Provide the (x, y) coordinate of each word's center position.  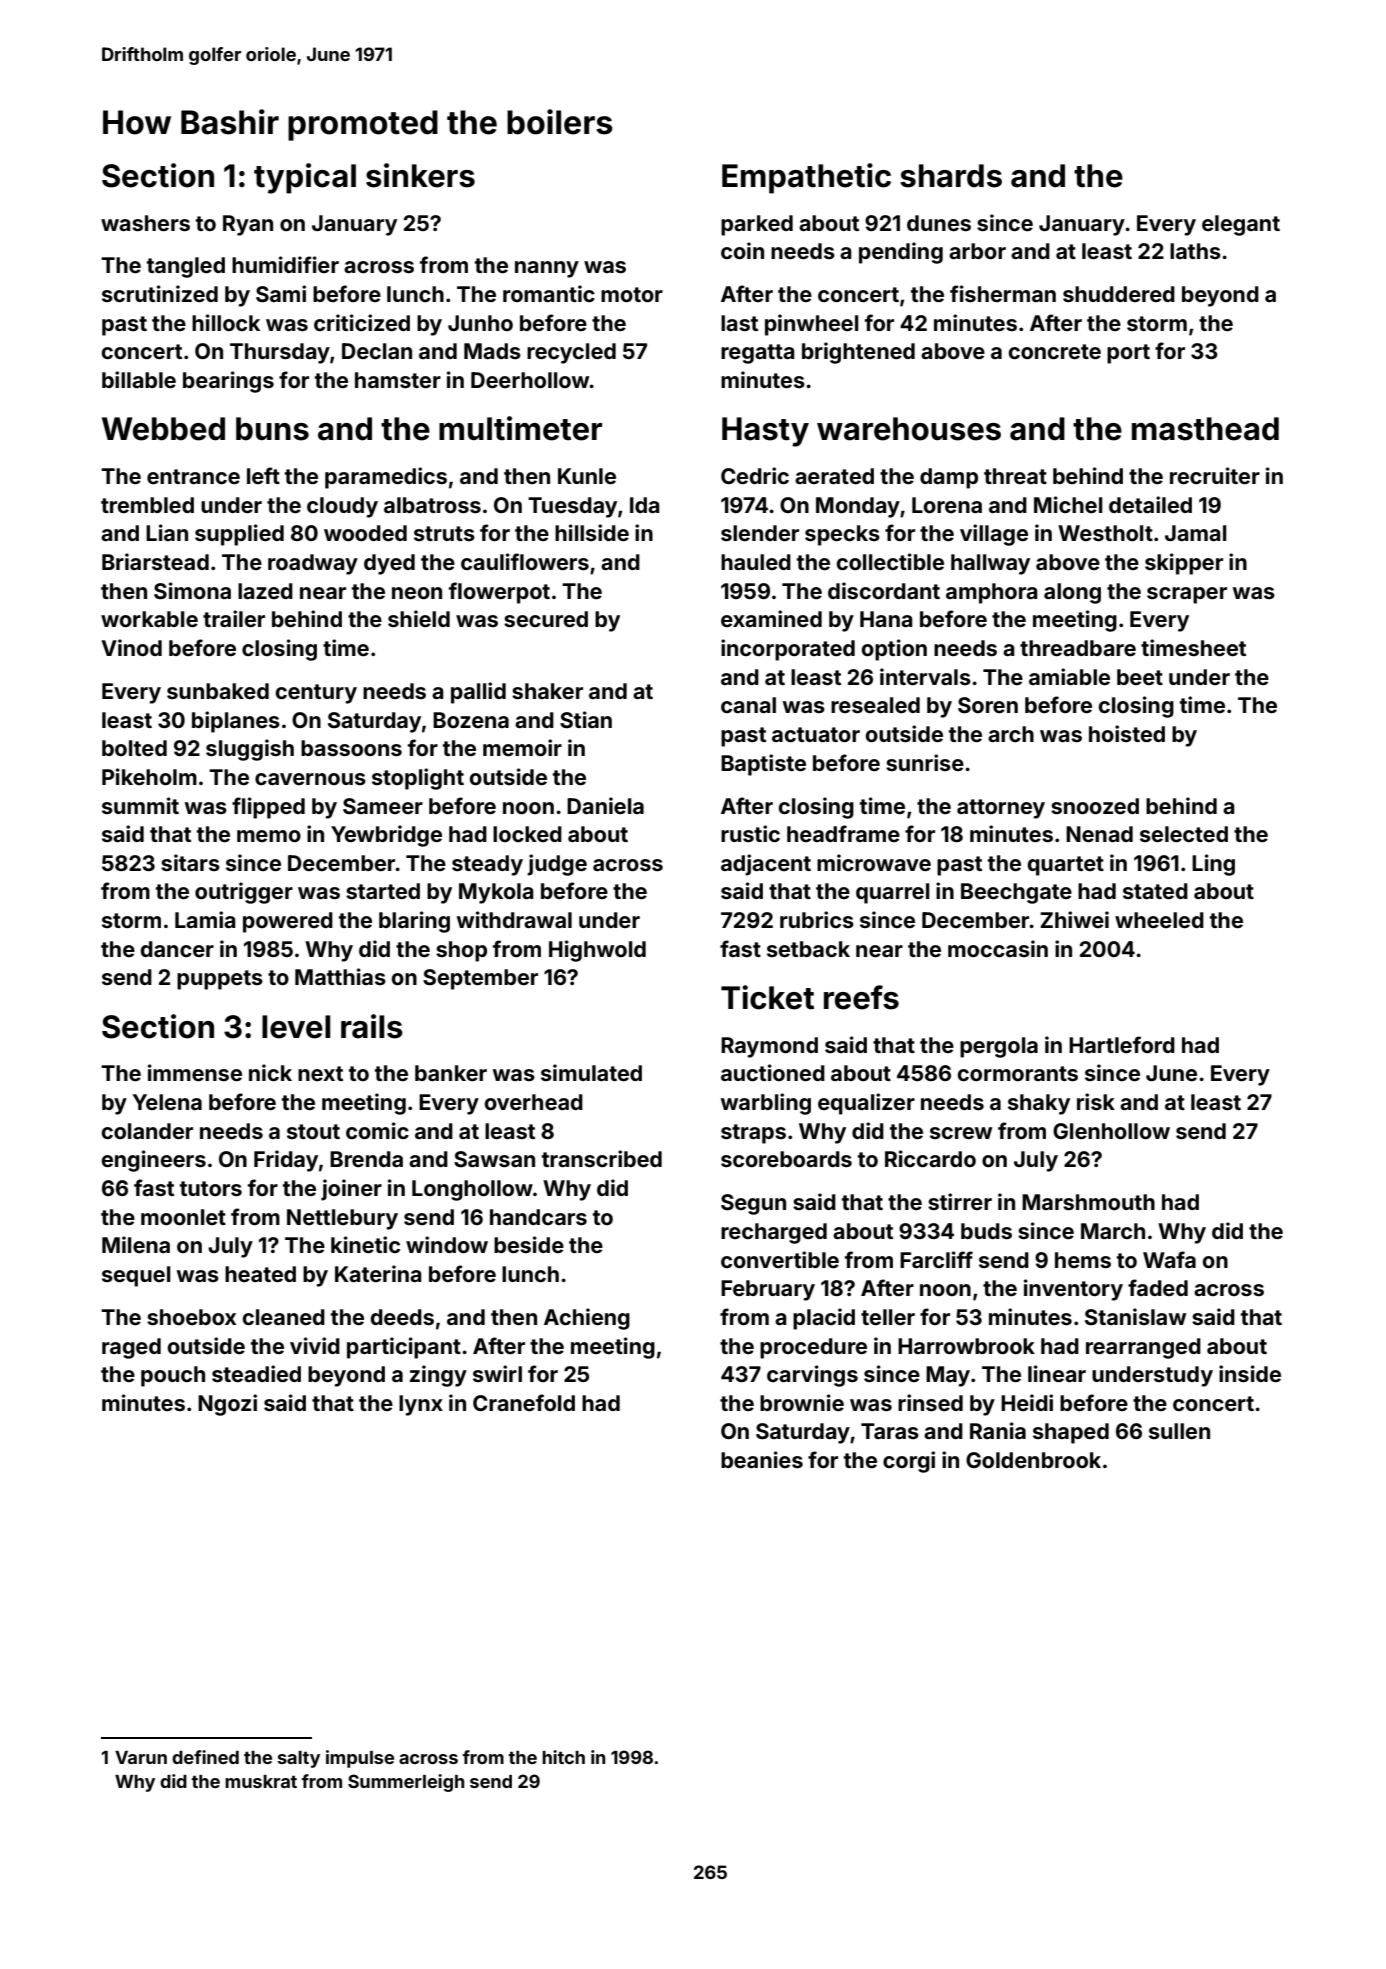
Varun (141, 1757)
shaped (1071, 1433)
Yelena (167, 1102)
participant (404, 1348)
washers (145, 223)
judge (557, 865)
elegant (1241, 225)
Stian (586, 719)
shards (951, 176)
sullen (1179, 1431)
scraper (1187, 595)
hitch (563, 1757)
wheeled (1159, 920)
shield (419, 618)
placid (824, 1319)
